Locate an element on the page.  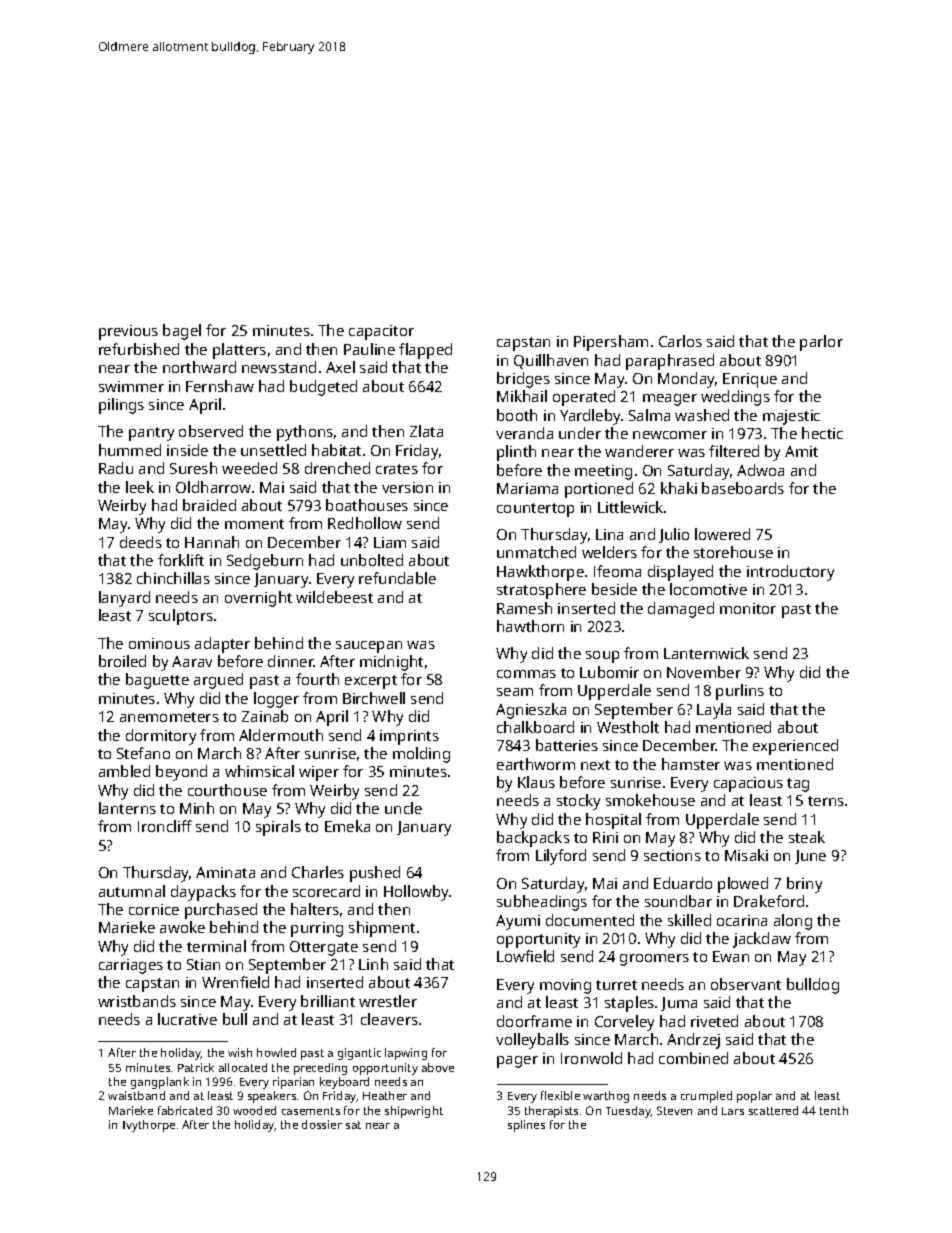
Lilyford is located at coordinates (561, 857).
